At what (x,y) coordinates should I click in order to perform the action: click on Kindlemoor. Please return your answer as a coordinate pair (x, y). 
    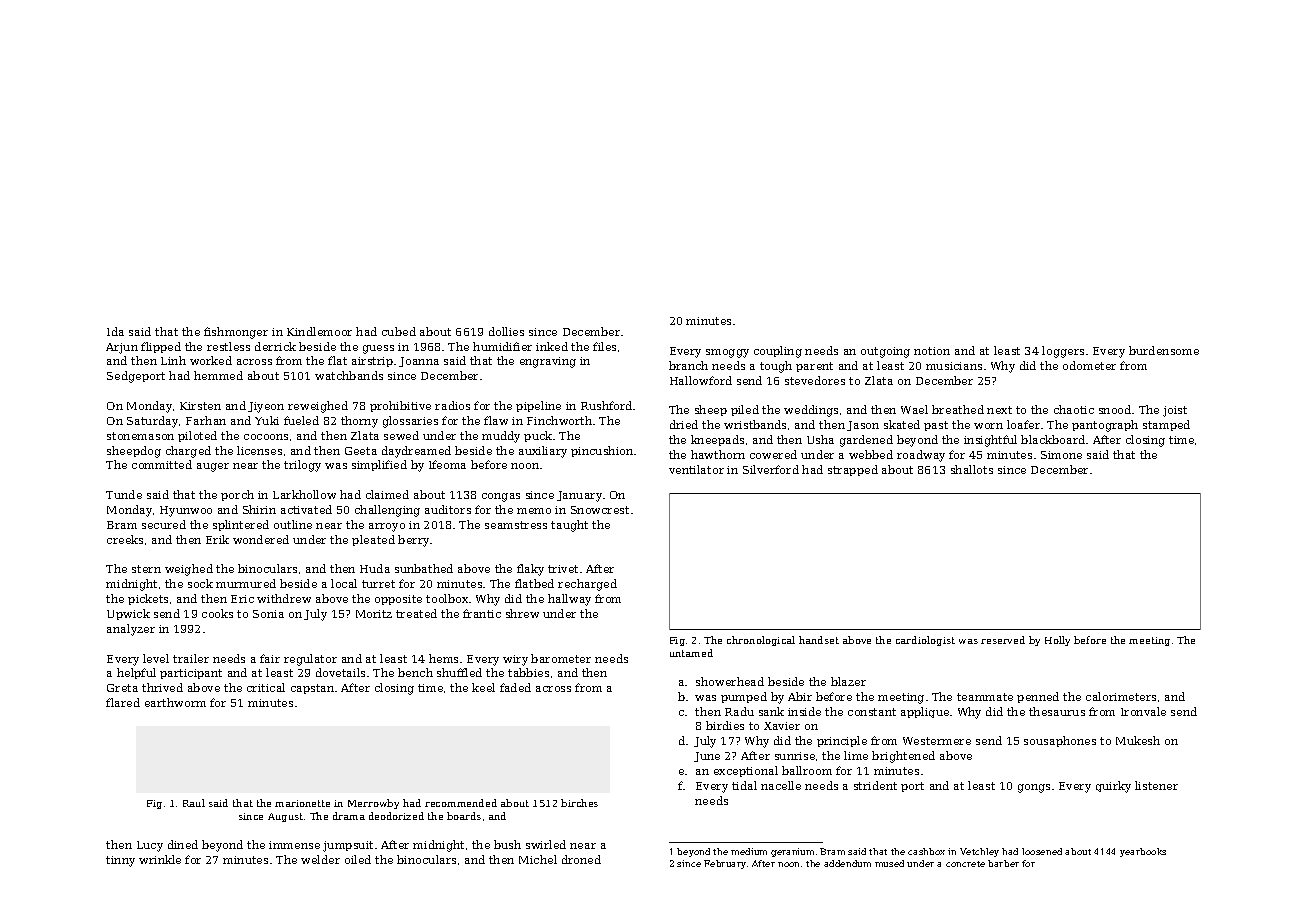
    Looking at the image, I should click on (319, 331).
